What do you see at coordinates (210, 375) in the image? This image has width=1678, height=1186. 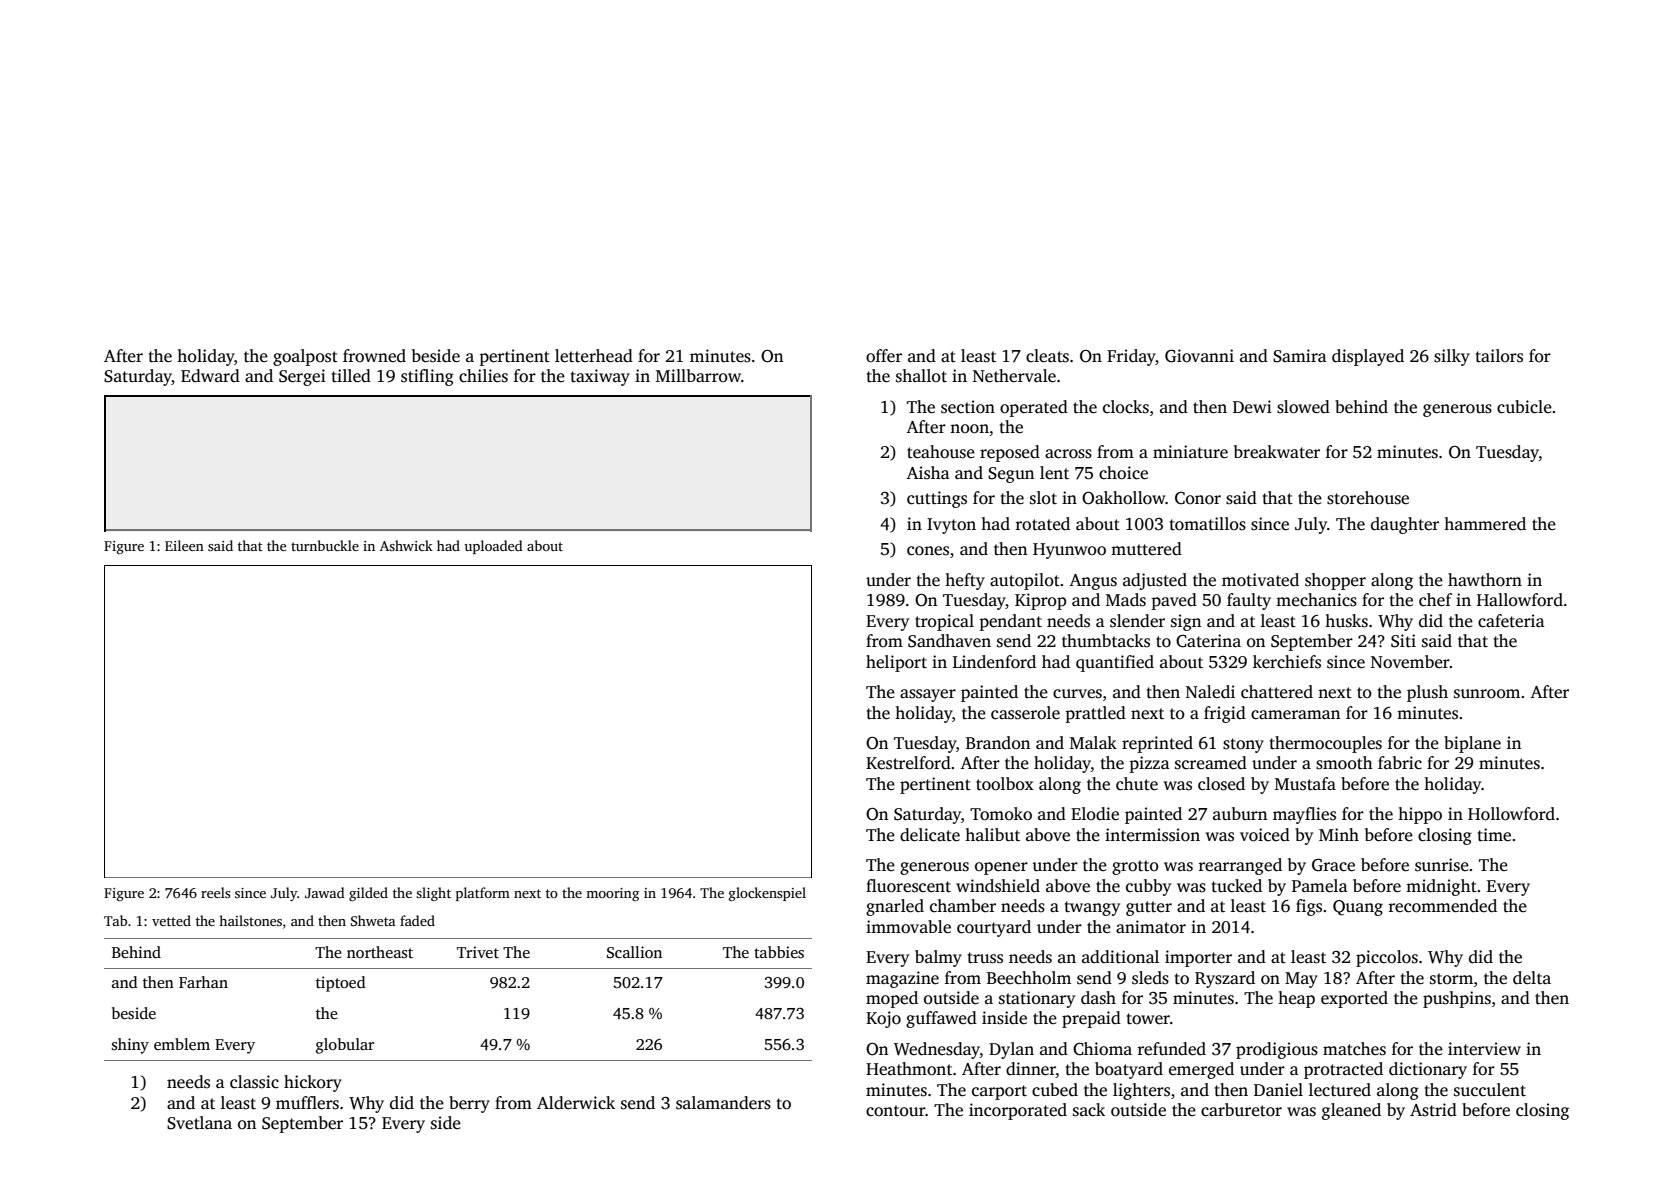 I see `Edward` at bounding box center [210, 375].
